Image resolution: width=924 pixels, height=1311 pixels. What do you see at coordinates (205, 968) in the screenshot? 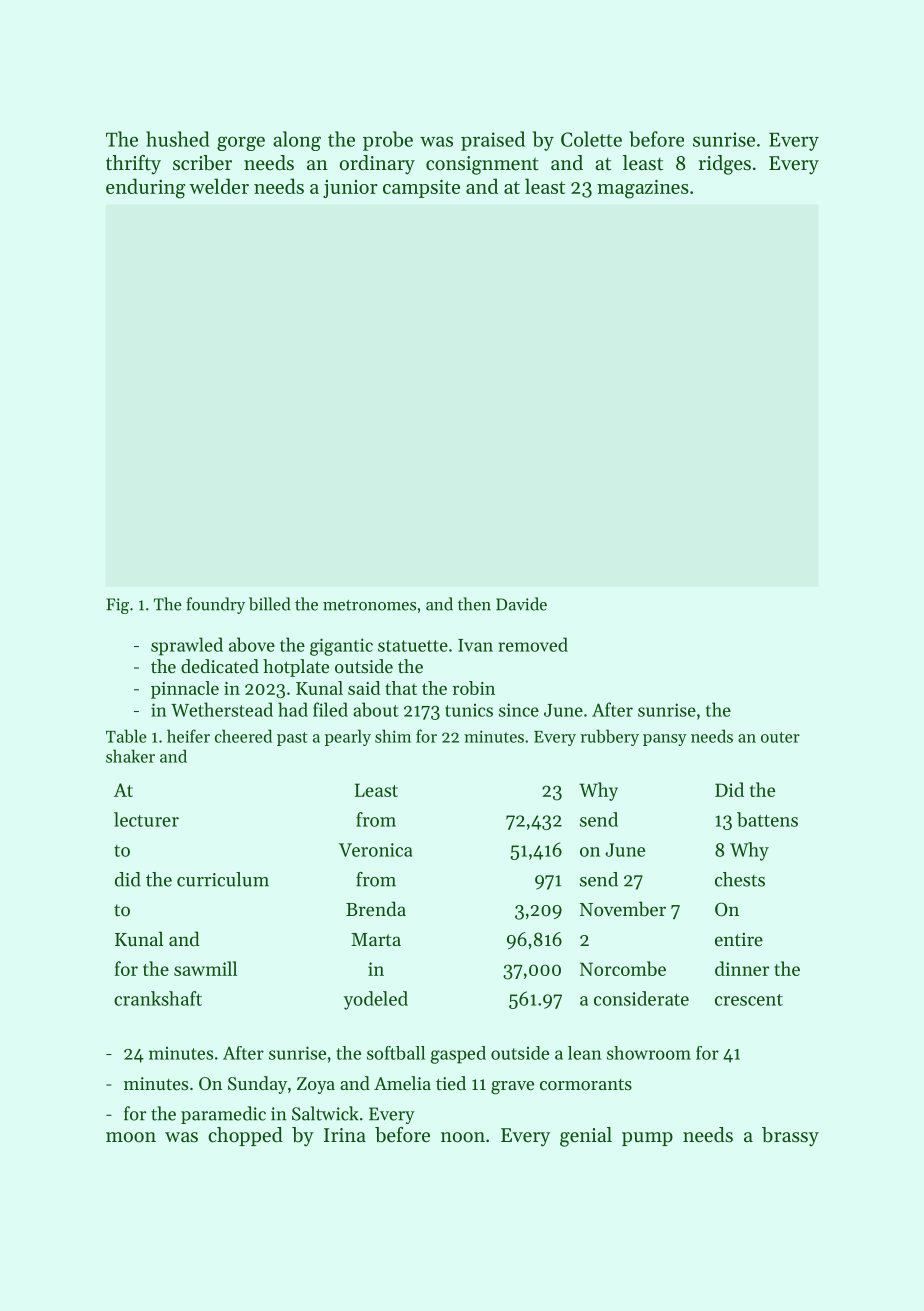
I see `sawmill` at bounding box center [205, 968].
